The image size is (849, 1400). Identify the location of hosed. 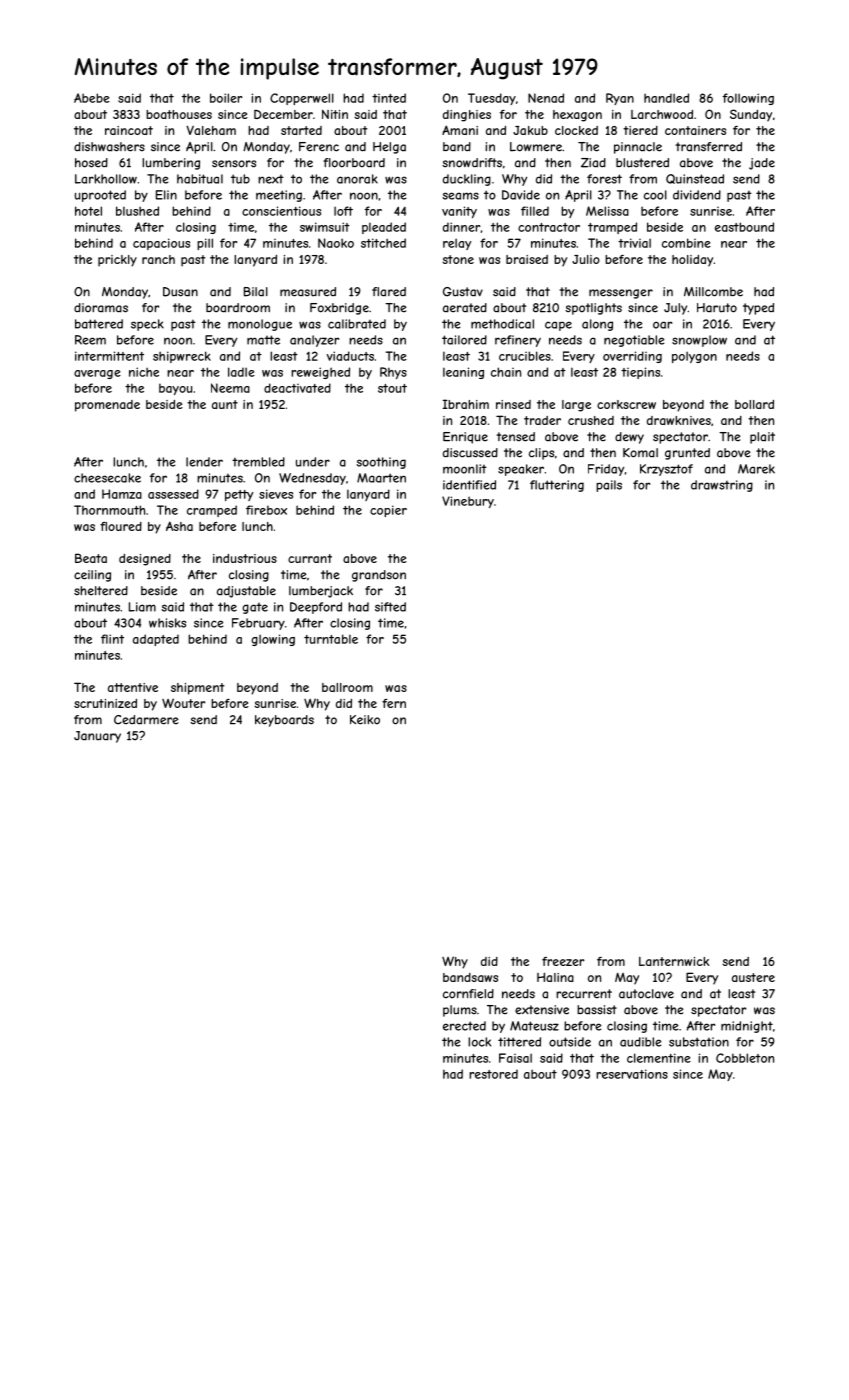
(91, 163).
